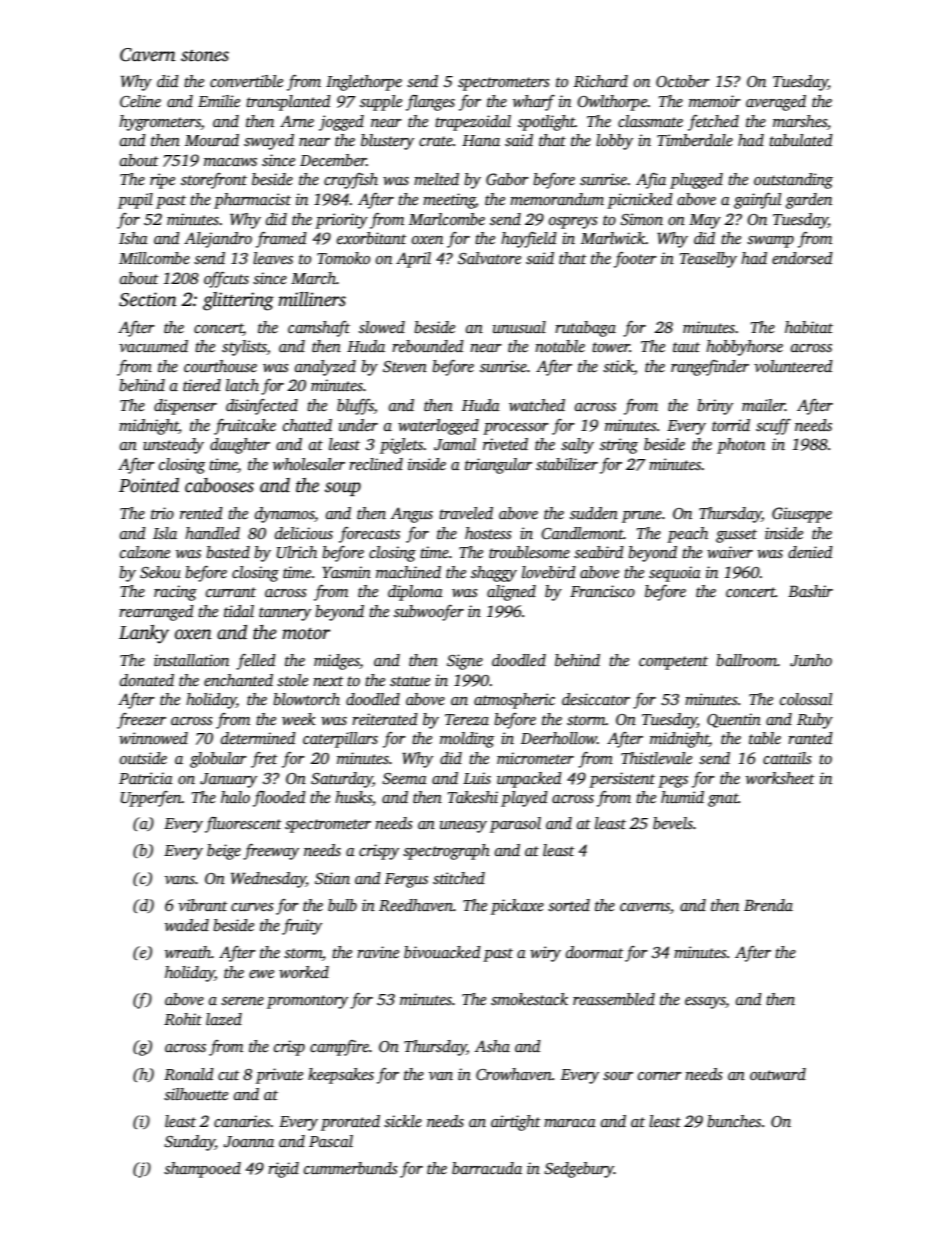 This screenshot has height=1233, width=952. I want to click on convertible, so click(246, 81).
